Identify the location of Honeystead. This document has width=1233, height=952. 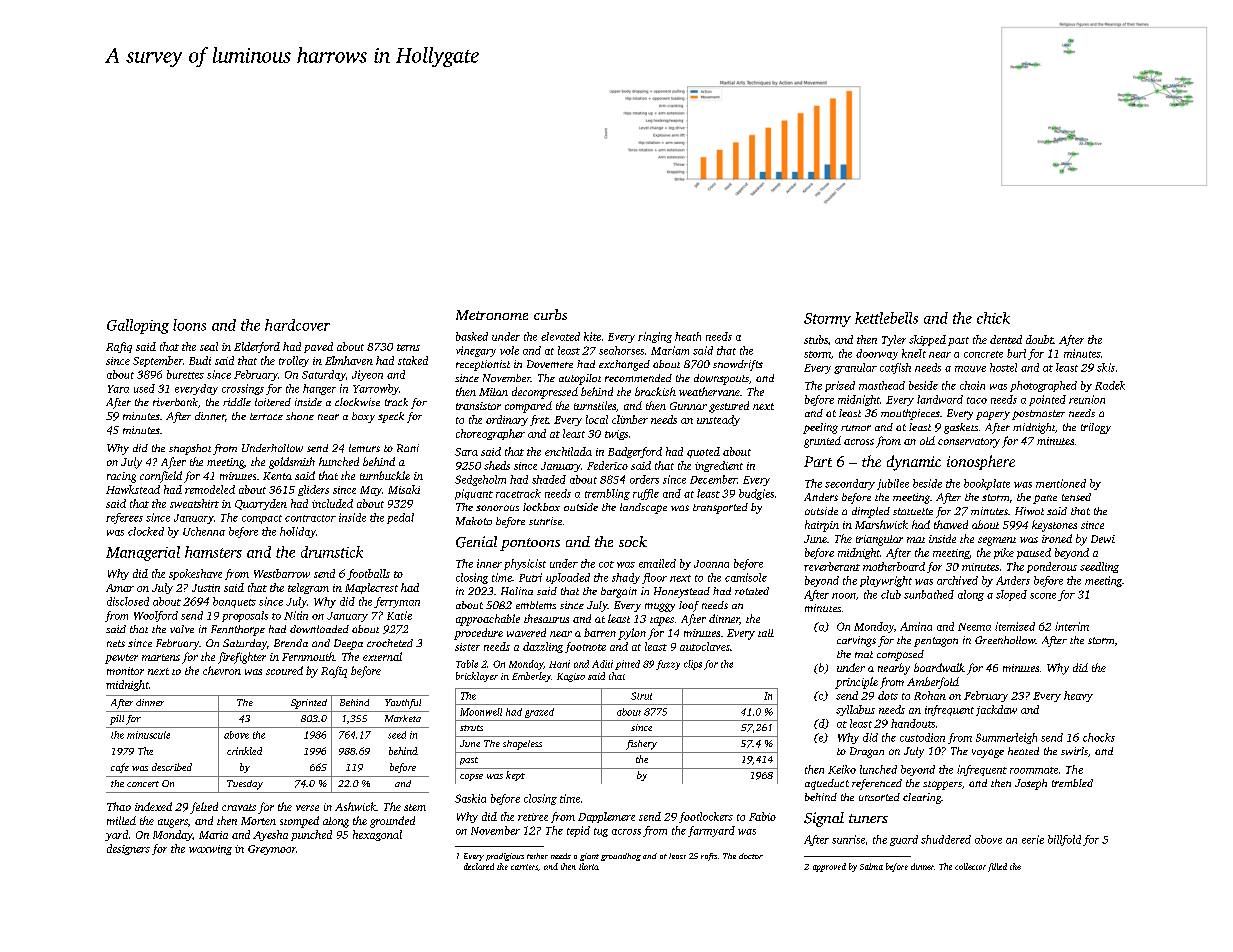
(682, 592).
